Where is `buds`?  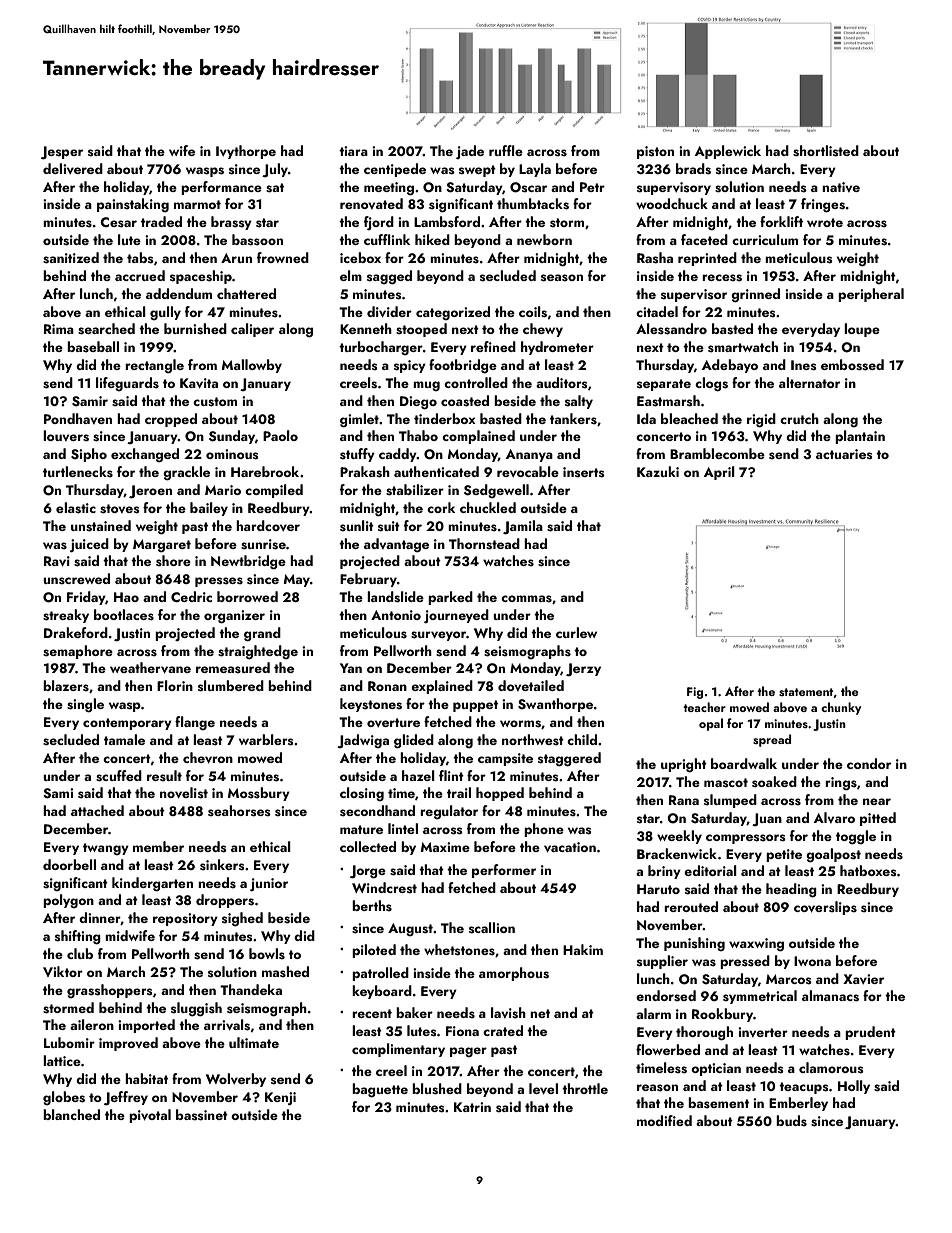 buds is located at coordinates (791, 1121).
